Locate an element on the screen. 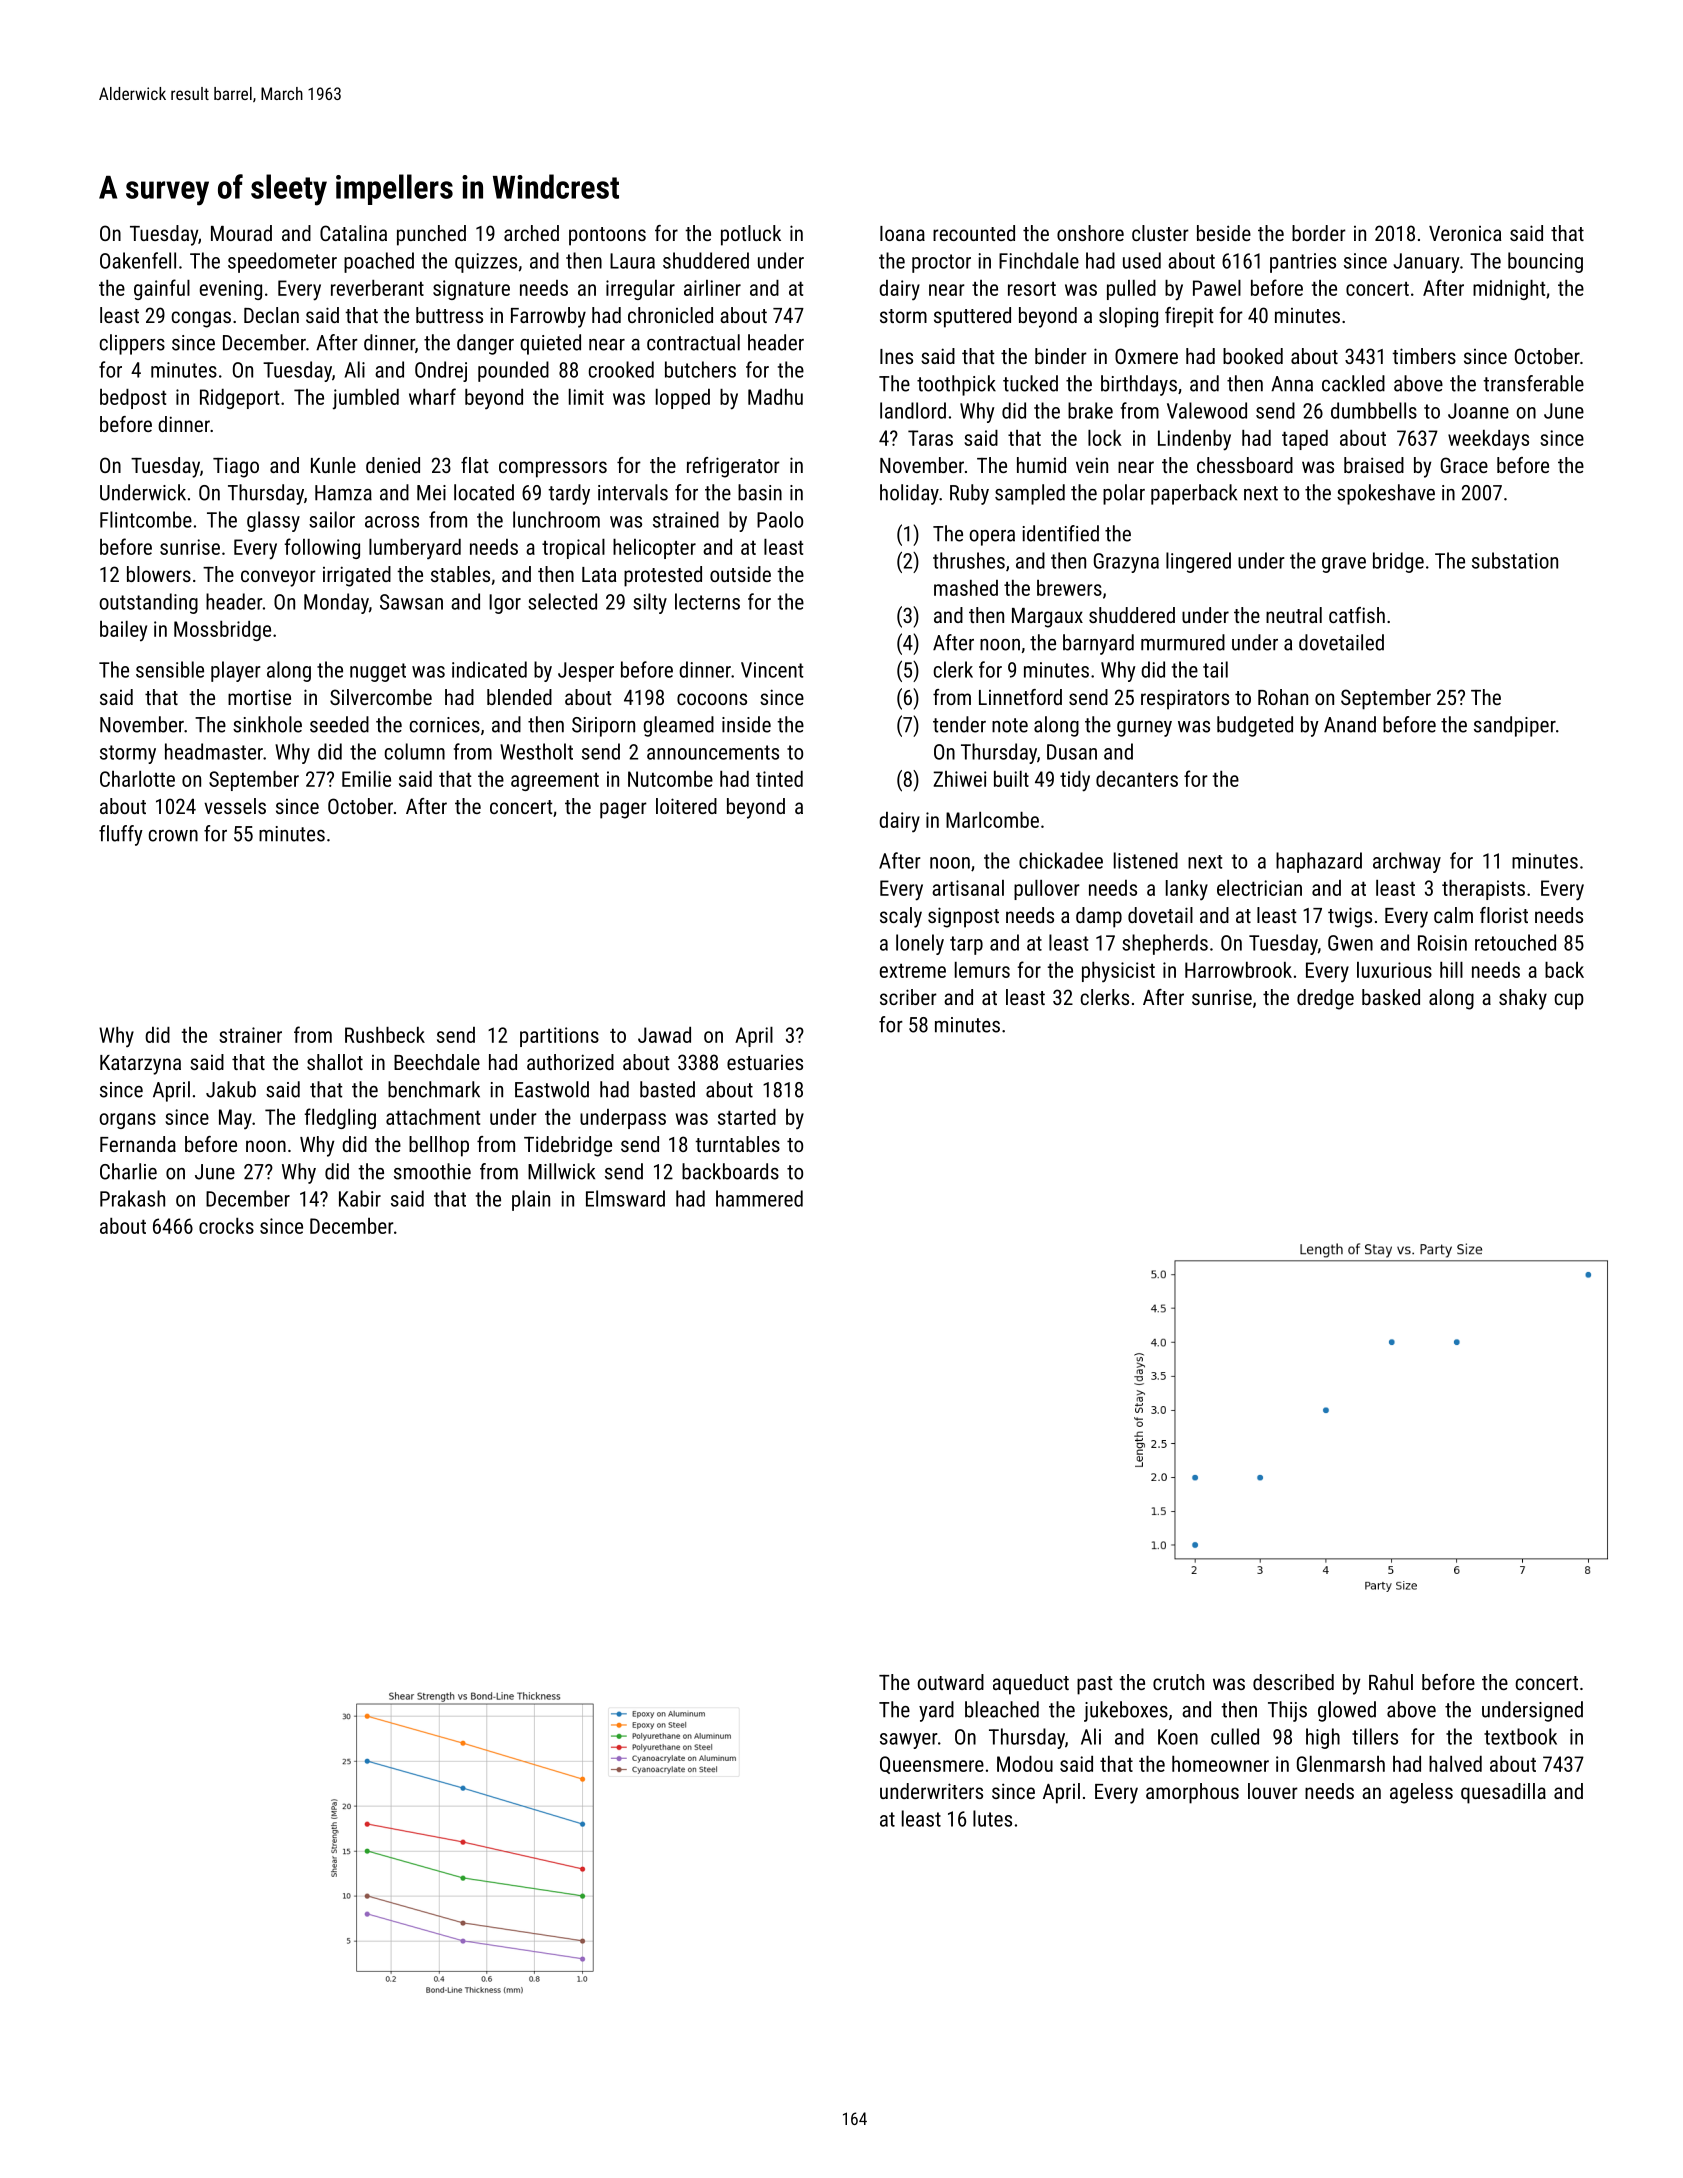 The image size is (1683, 2178). lingered is located at coordinates (1198, 562).
